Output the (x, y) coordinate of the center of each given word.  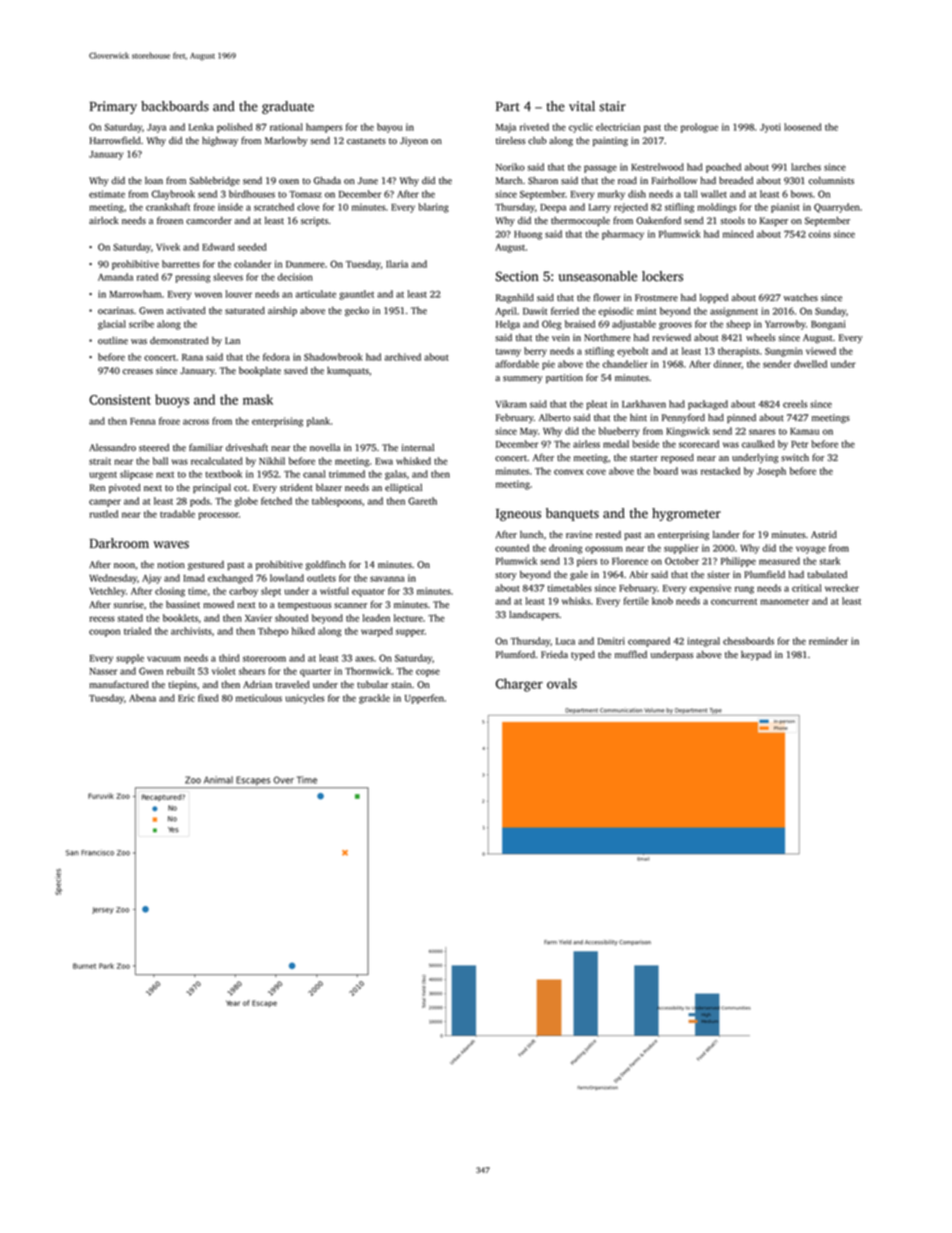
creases (137, 372)
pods (200, 502)
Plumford (515, 654)
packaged (708, 405)
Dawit (535, 311)
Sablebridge (215, 181)
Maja (506, 128)
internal (418, 448)
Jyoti (770, 128)
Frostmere (656, 297)
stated (130, 618)
